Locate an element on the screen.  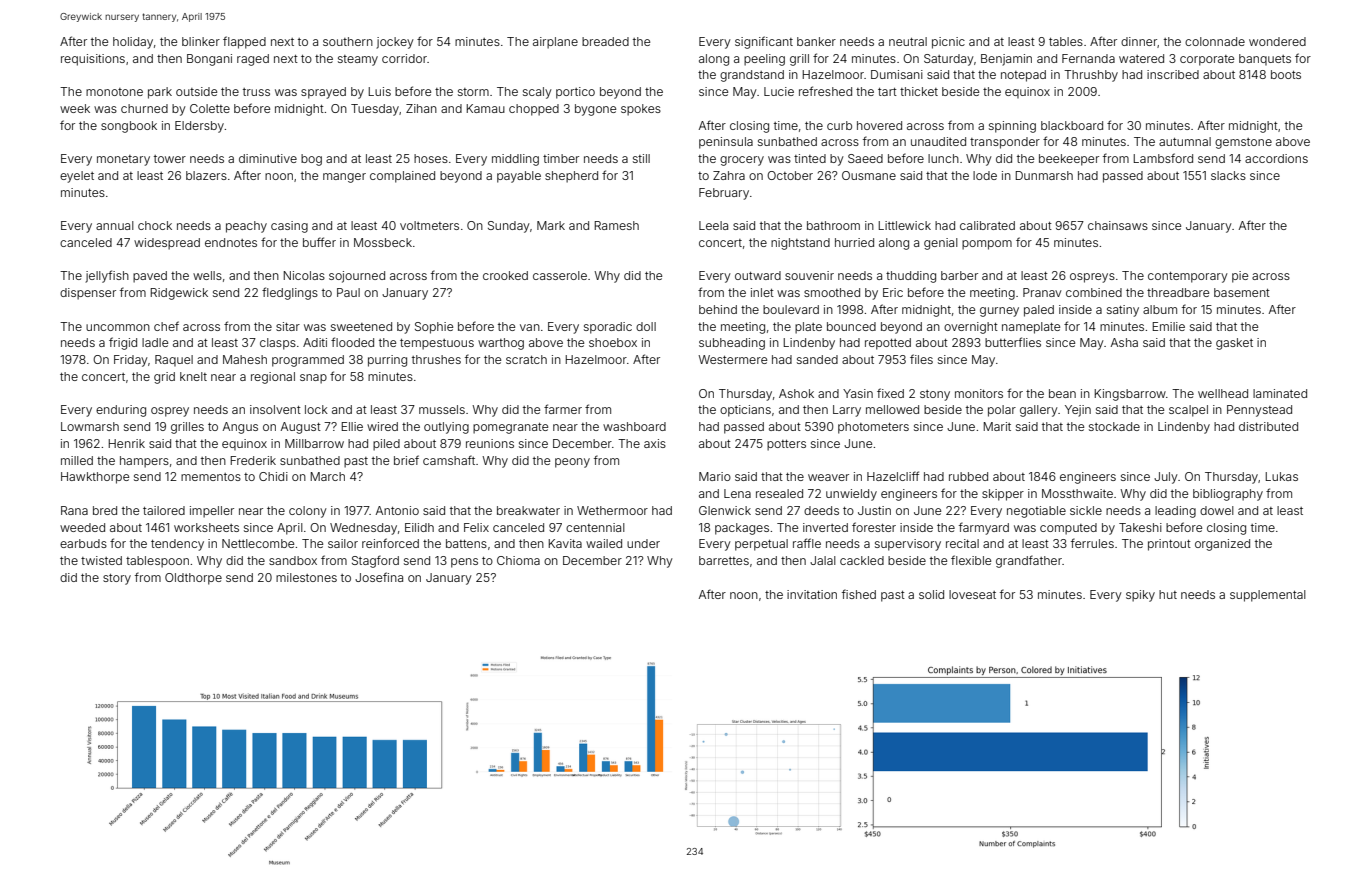
significant is located at coordinates (764, 42).
